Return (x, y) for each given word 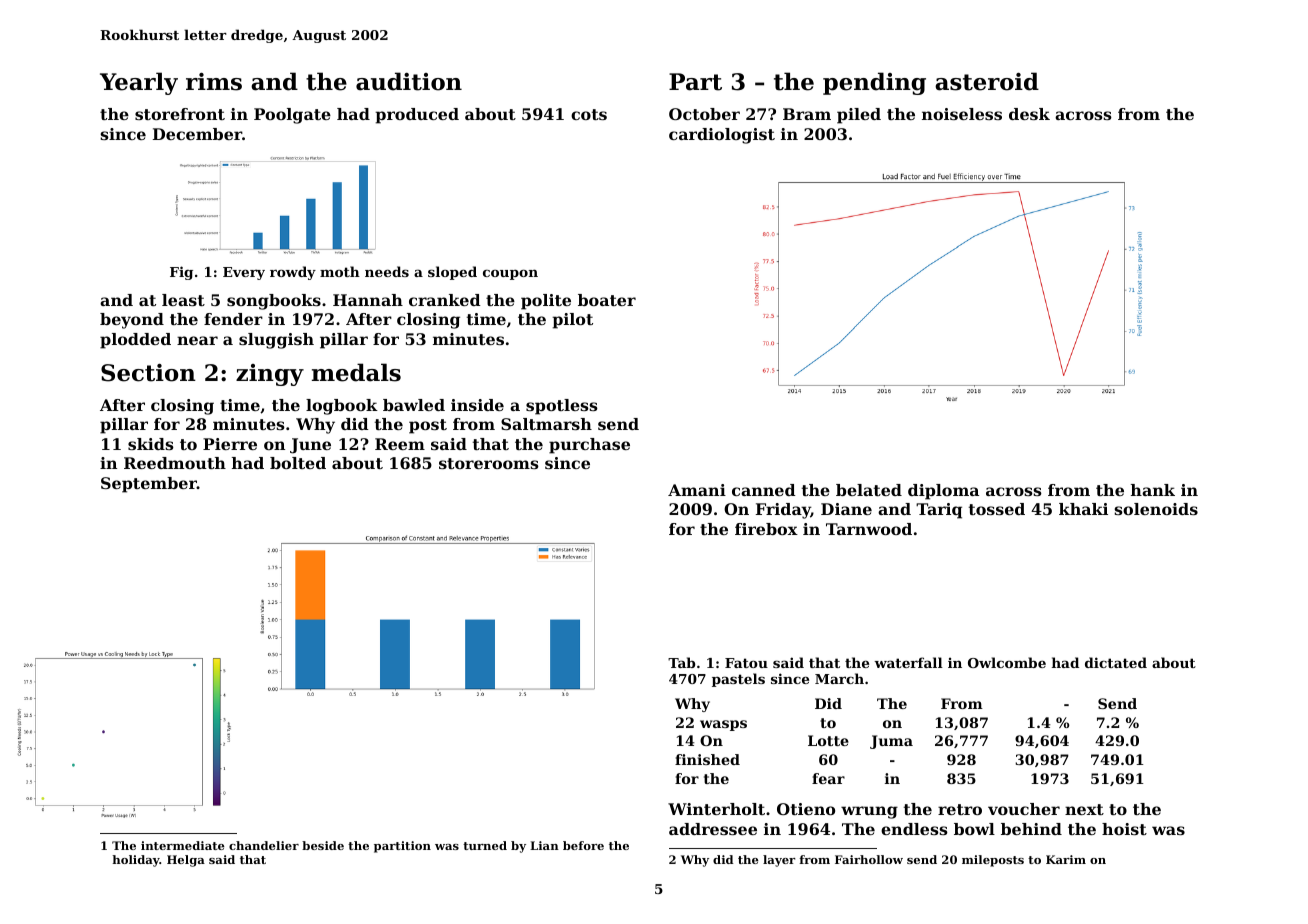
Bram (807, 114)
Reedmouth (175, 463)
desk (1029, 114)
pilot (572, 321)
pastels (738, 680)
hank (1153, 490)
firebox (766, 529)
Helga (186, 861)
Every (244, 273)
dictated (1116, 662)
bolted (298, 463)
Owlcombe (1007, 662)
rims (214, 82)
